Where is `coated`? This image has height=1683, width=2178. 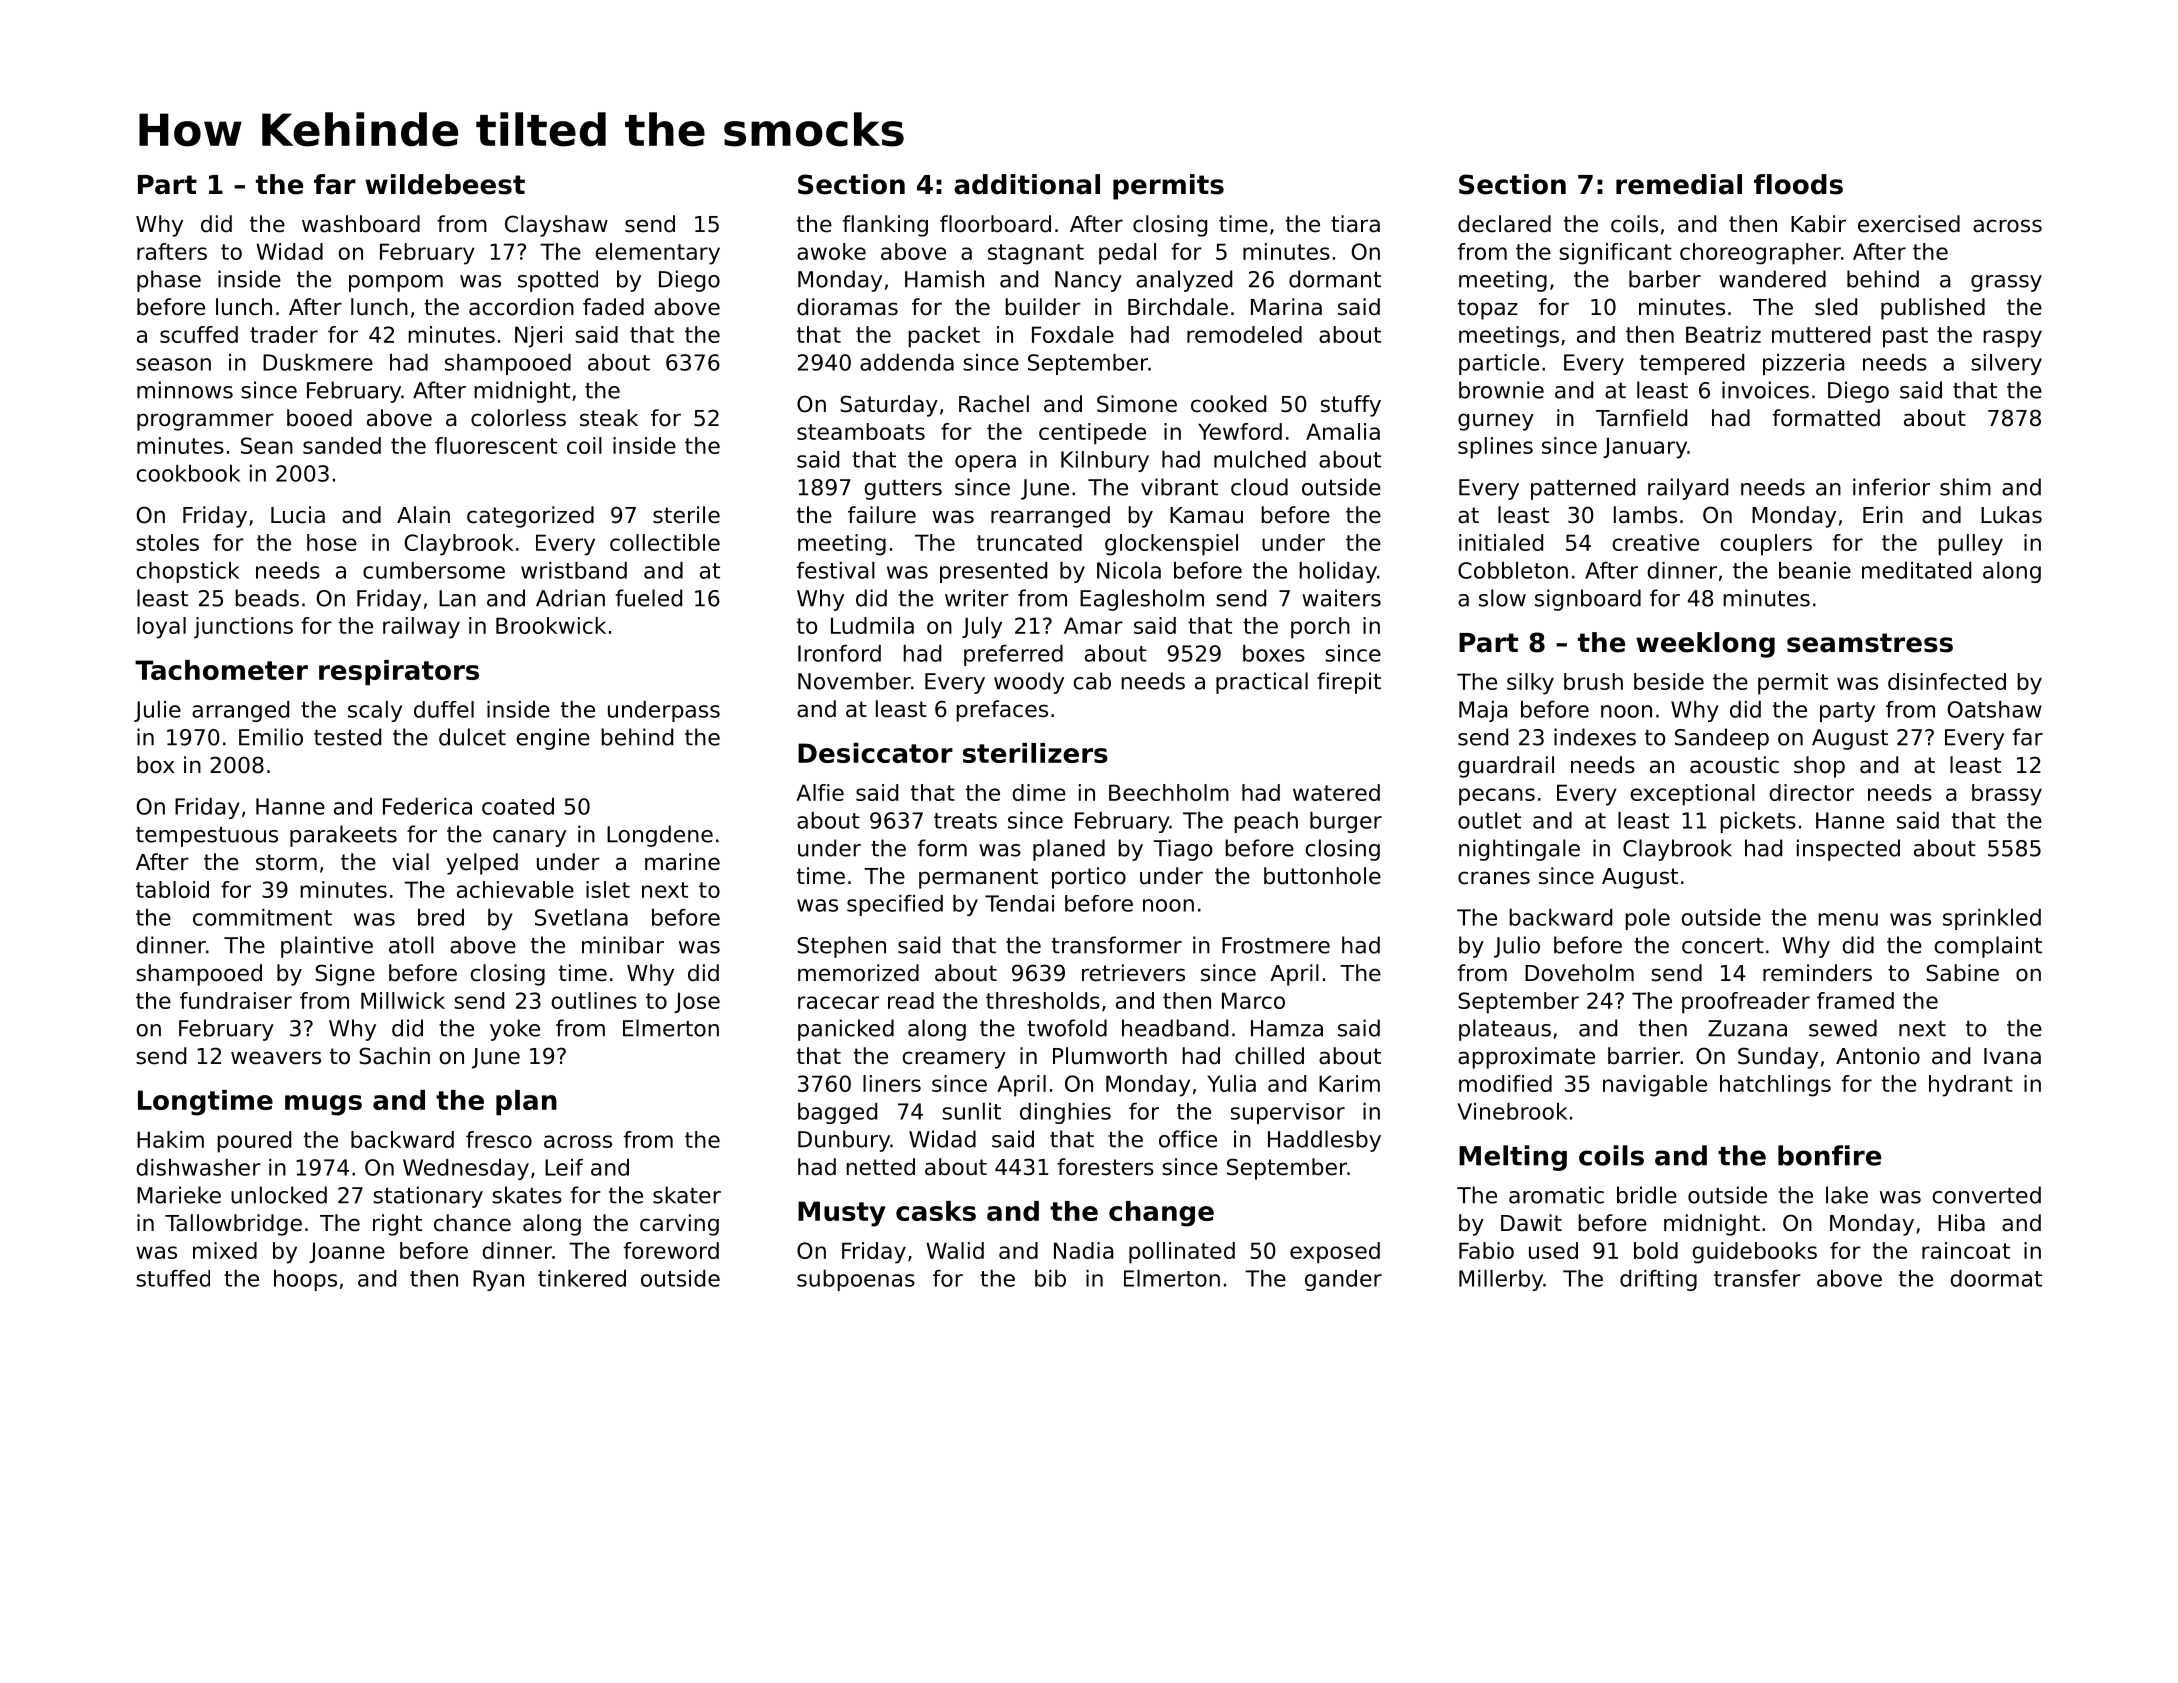 coated is located at coordinates (518, 806).
